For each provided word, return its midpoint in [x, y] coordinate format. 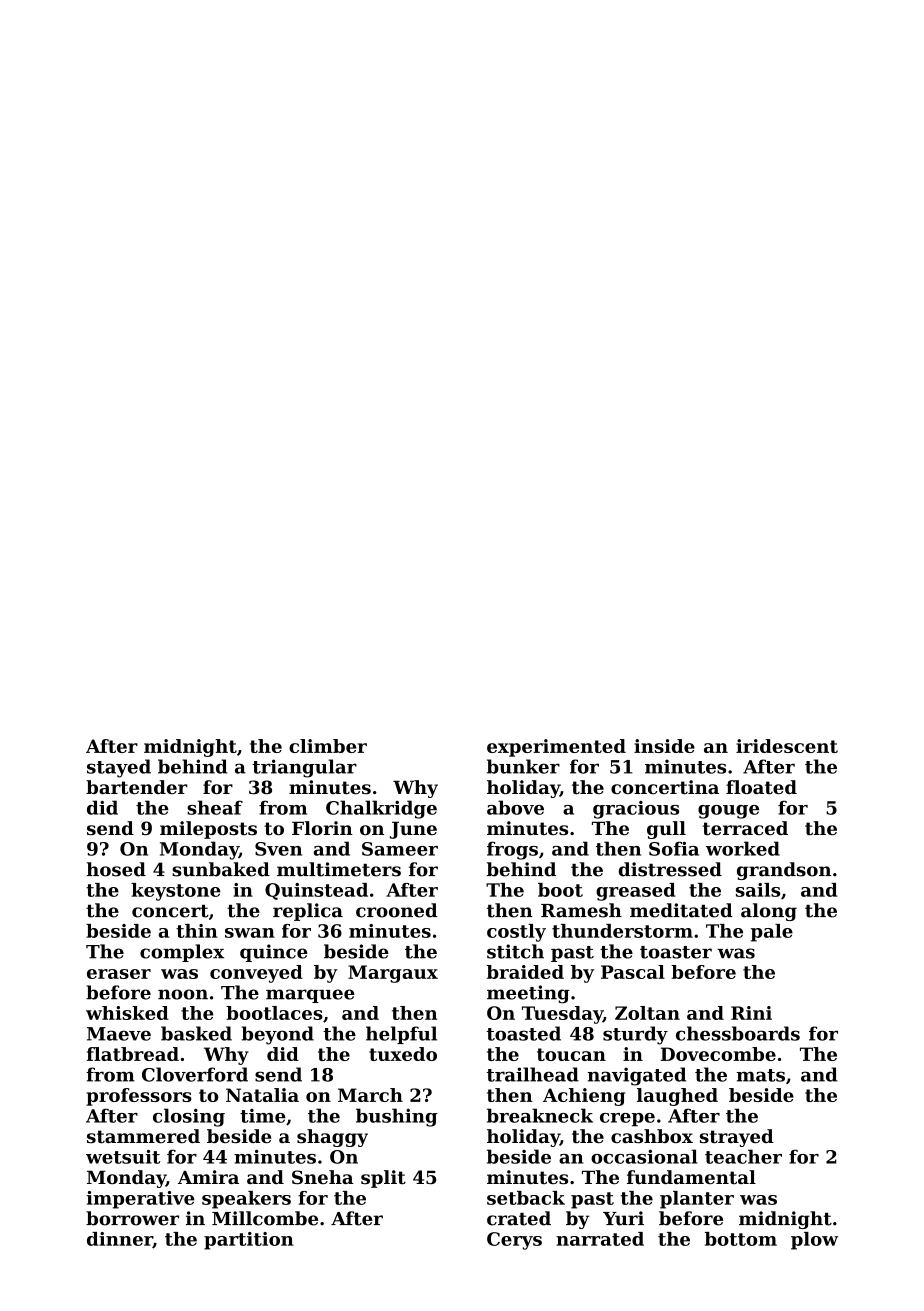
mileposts [208, 830]
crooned [397, 910]
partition [249, 1241]
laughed [677, 1097]
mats [760, 1075]
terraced [745, 828]
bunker [523, 766]
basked [196, 1033]
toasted [524, 1033]
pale [772, 933]
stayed [119, 768]
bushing [397, 1117]
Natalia [262, 1095]
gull [666, 830]
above [515, 807]
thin [197, 931]
